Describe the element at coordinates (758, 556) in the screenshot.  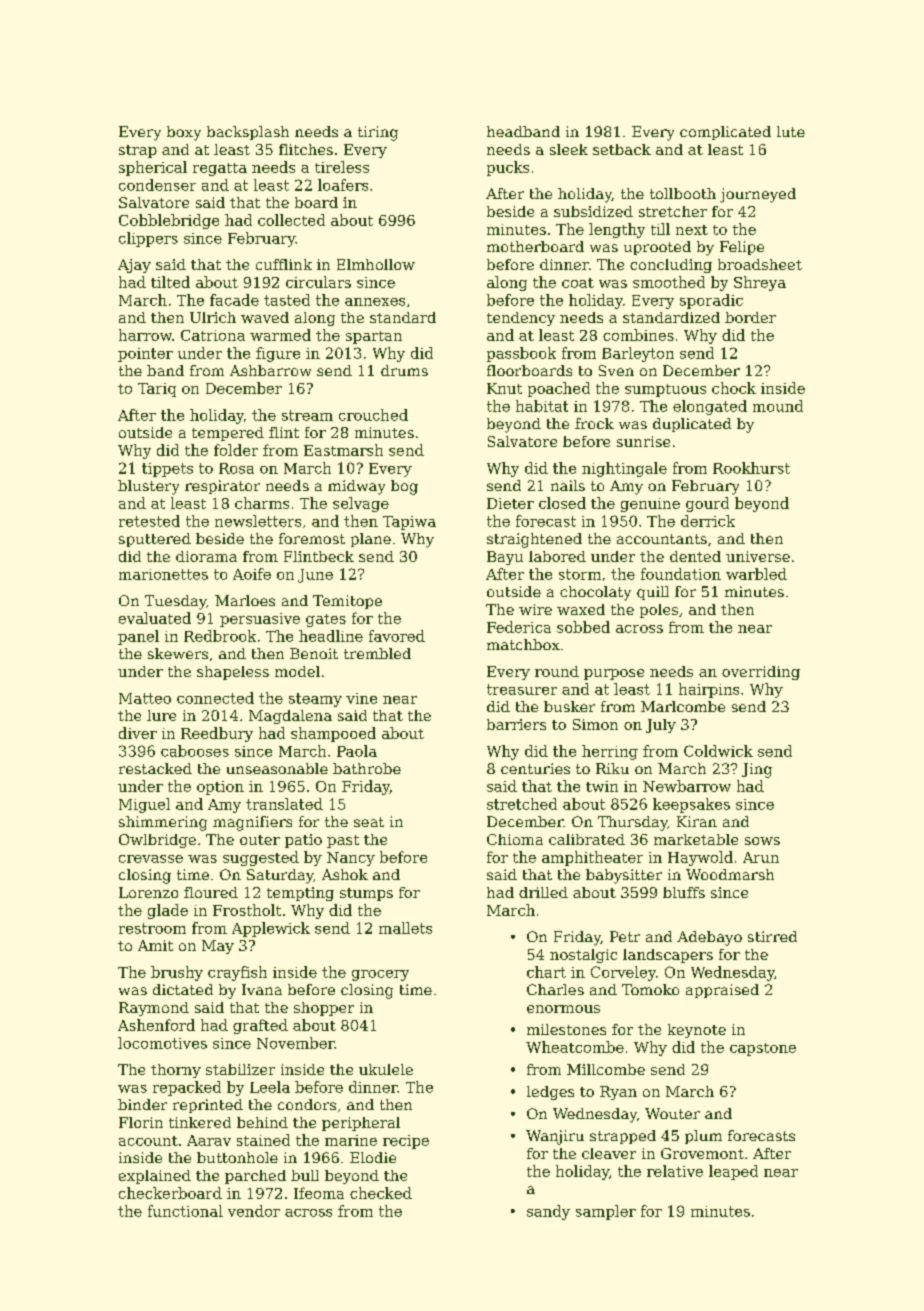
I see `universe` at that location.
